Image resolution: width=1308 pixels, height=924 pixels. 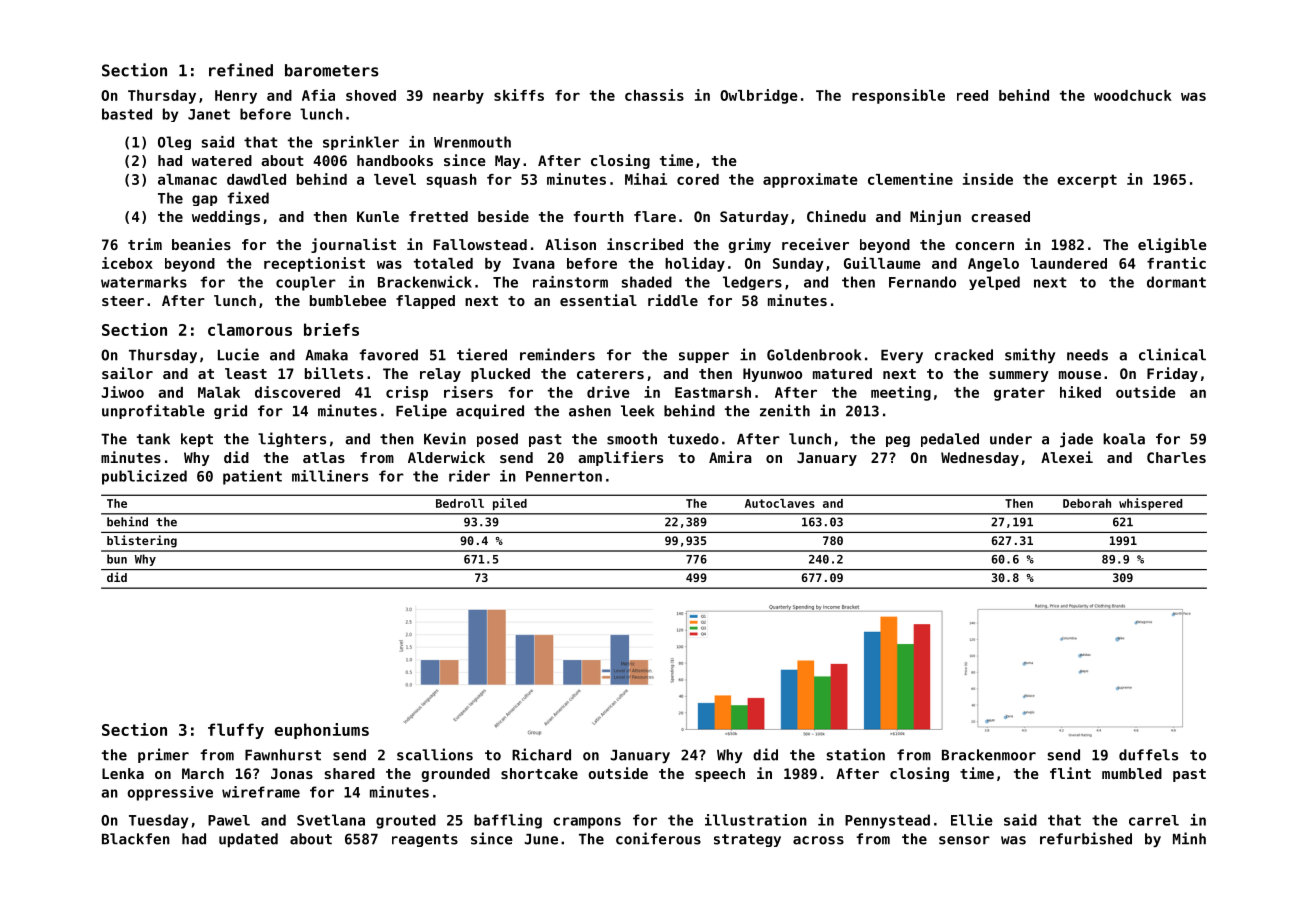 What do you see at coordinates (209, 114) in the image?
I see `Janet` at bounding box center [209, 114].
